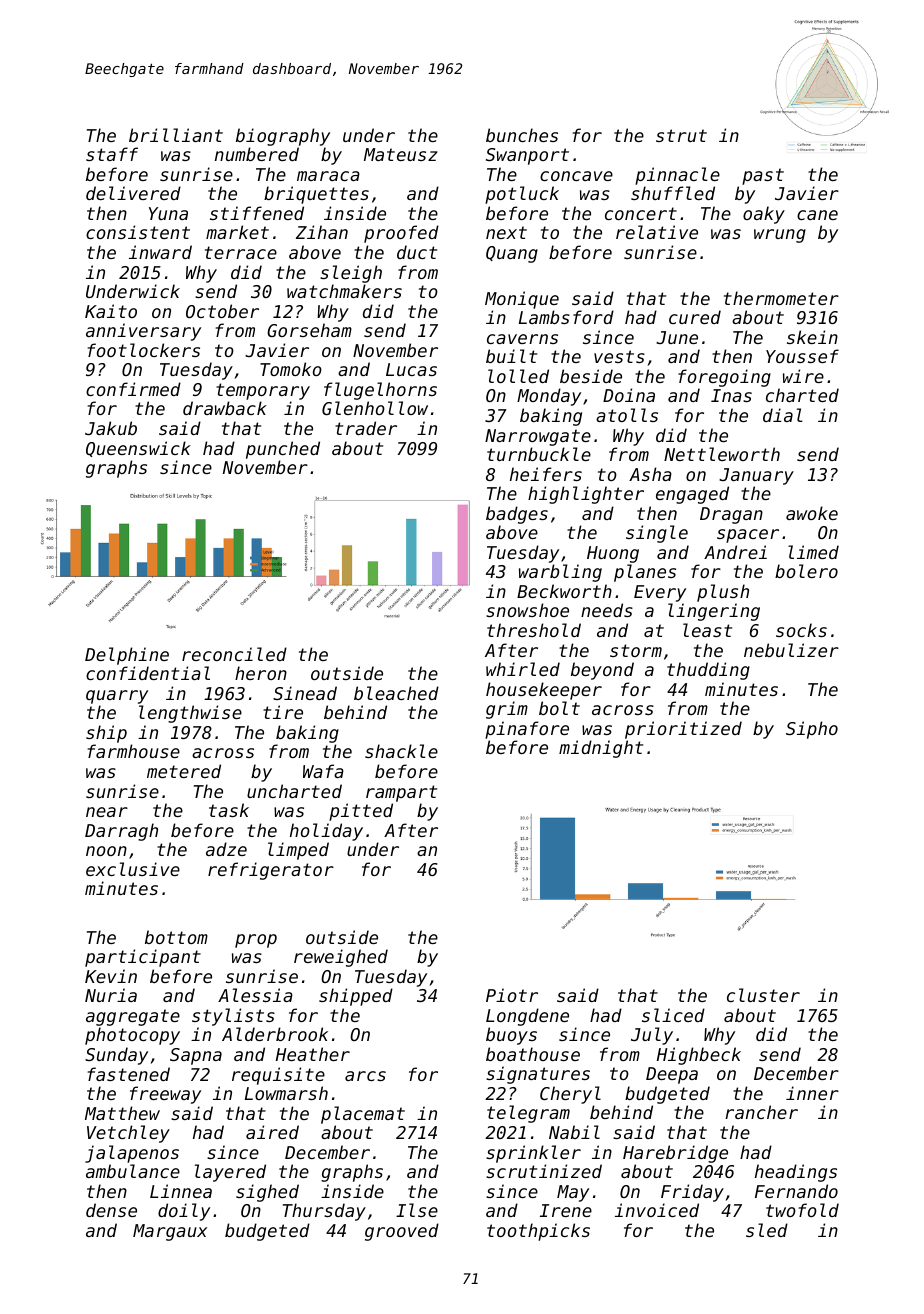 The image size is (924, 1314). What do you see at coordinates (401, 751) in the image?
I see `shackle` at bounding box center [401, 751].
